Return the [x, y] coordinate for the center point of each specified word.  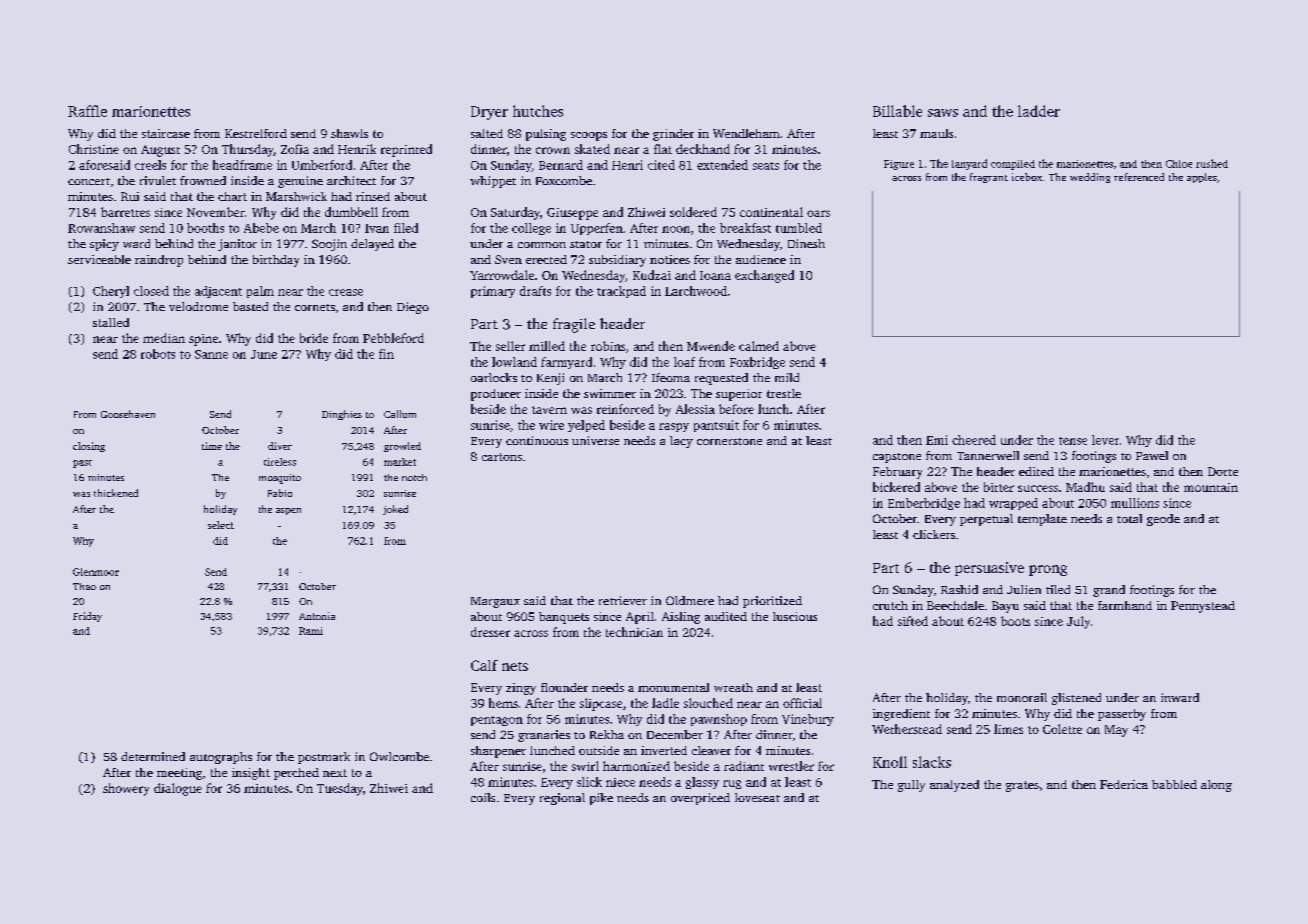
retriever [623, 600]
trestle [784, 393]
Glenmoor [96, 572]
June [264, 354]
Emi [937, 440]
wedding [1090, 178]
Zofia [295, 149]
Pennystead [1203, 607]
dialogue [178, 789]
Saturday [515, 213]
